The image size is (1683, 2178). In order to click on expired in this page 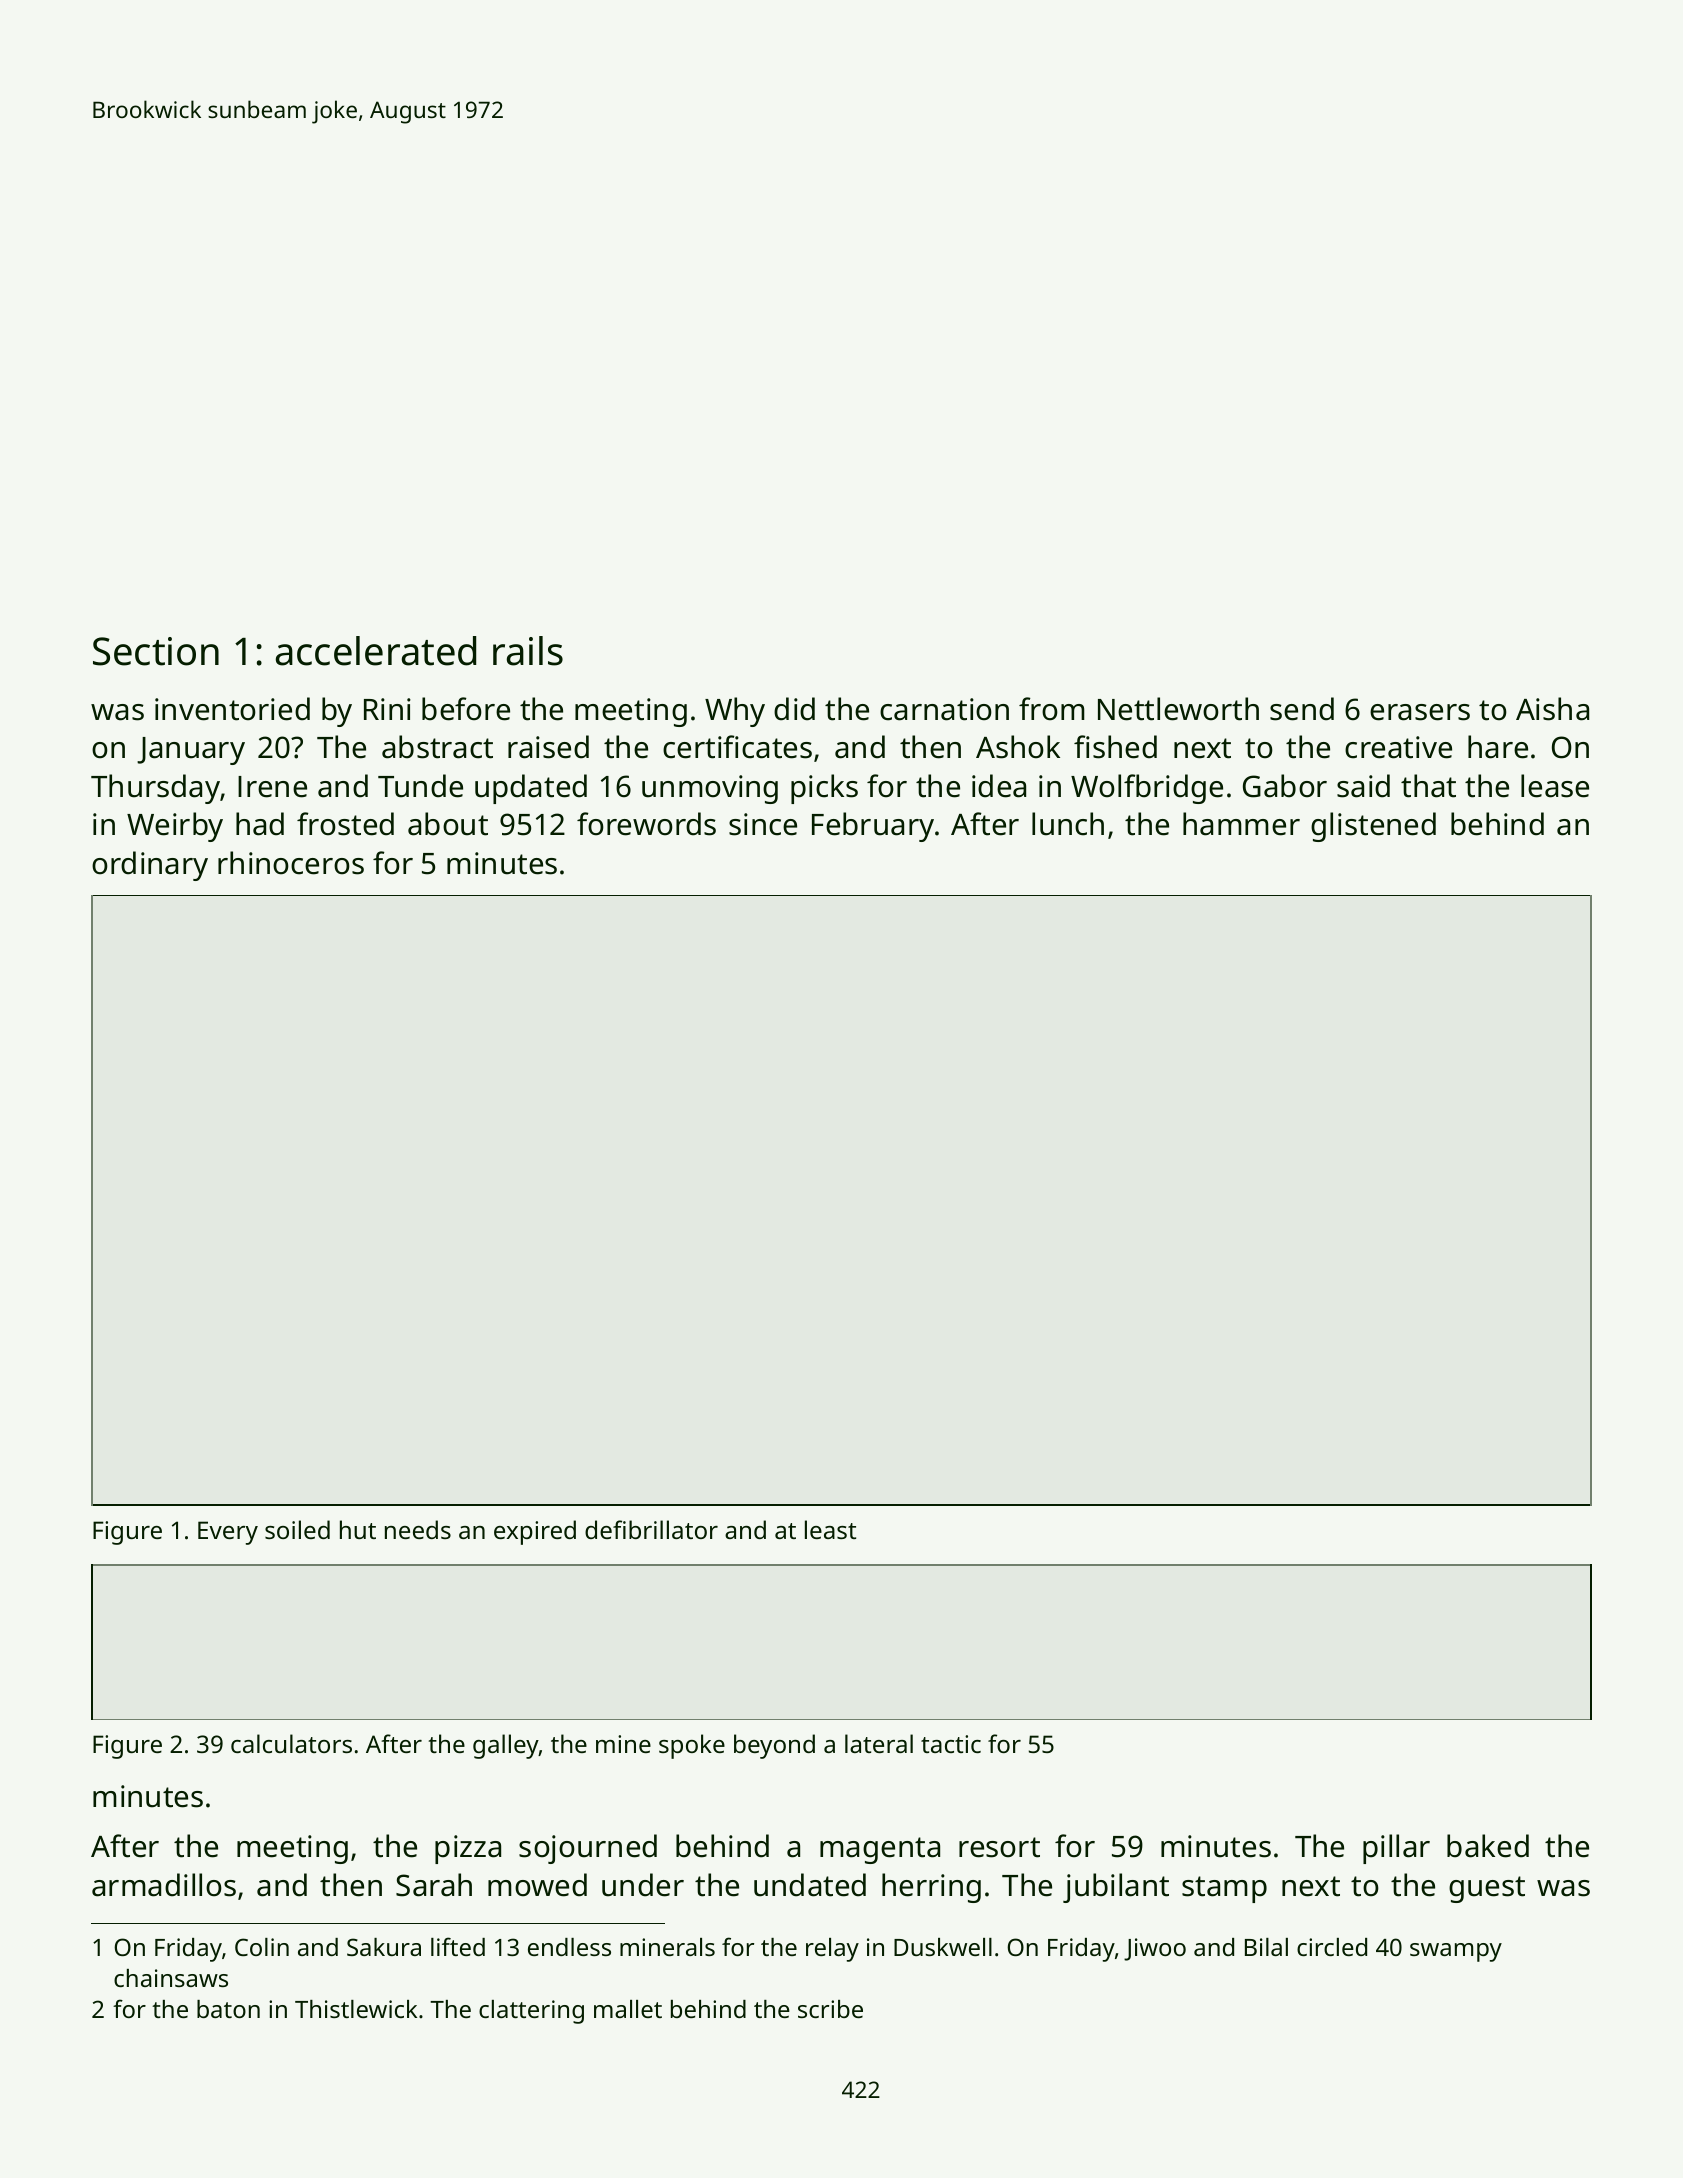, I will do `click(535, 1532)`.
